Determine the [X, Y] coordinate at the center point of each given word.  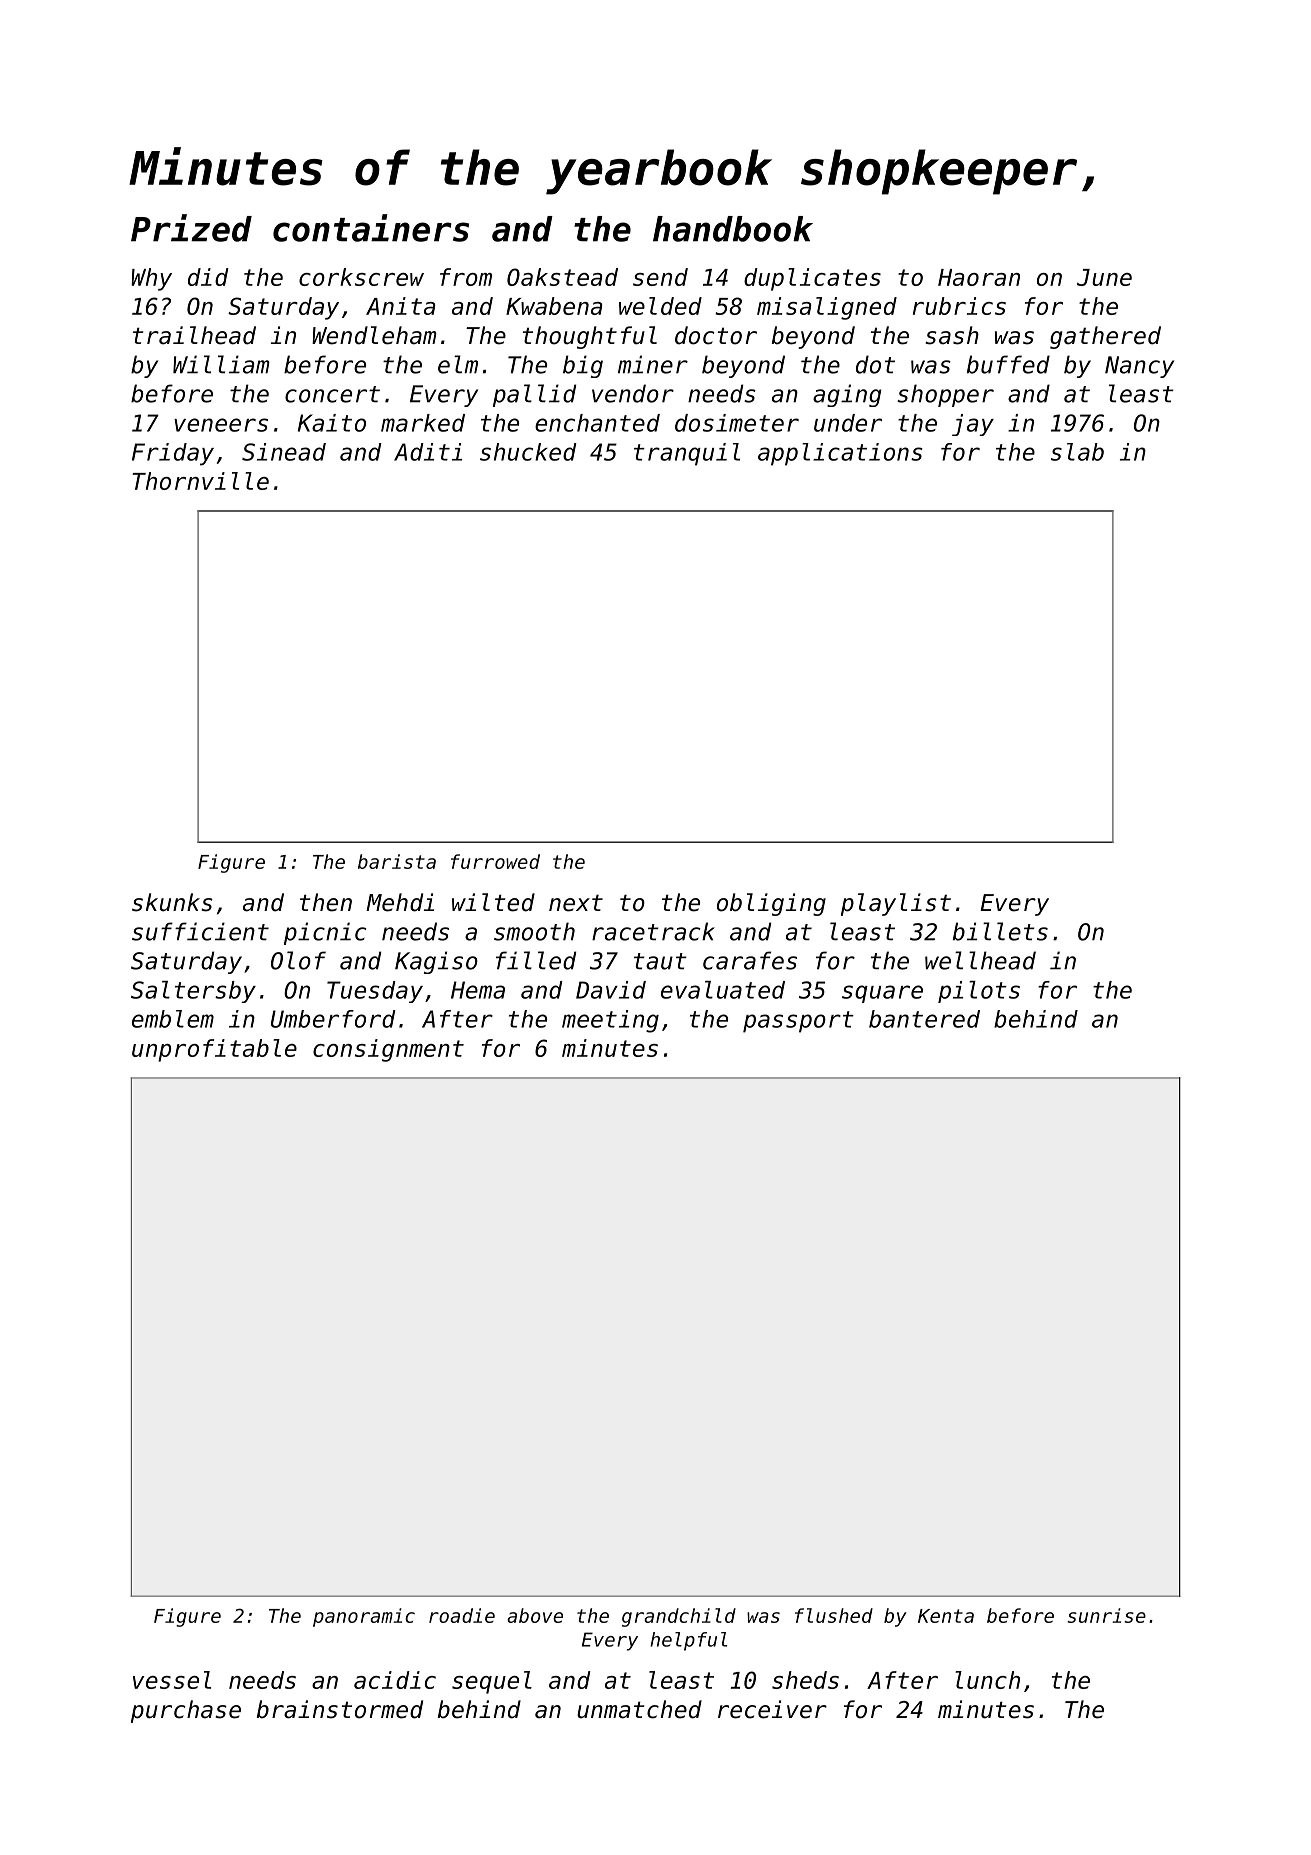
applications [840, 454]
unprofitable [214, 1050]
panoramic [364, 1617]
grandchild [679, 1617]
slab [1077, 452]
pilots [979, 992]
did [208, 277]
